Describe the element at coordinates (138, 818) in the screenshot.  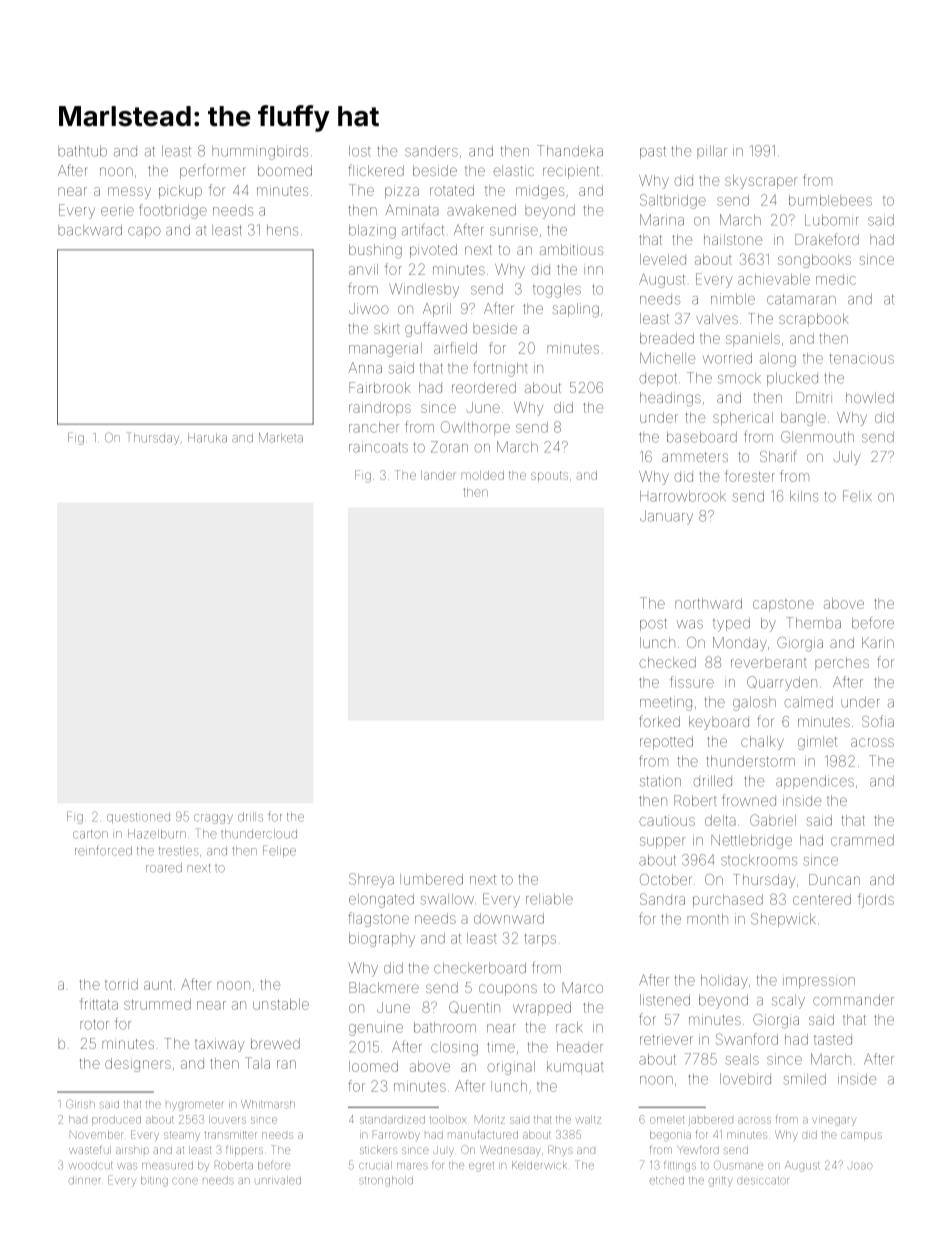
I see `questioned` at that location.
